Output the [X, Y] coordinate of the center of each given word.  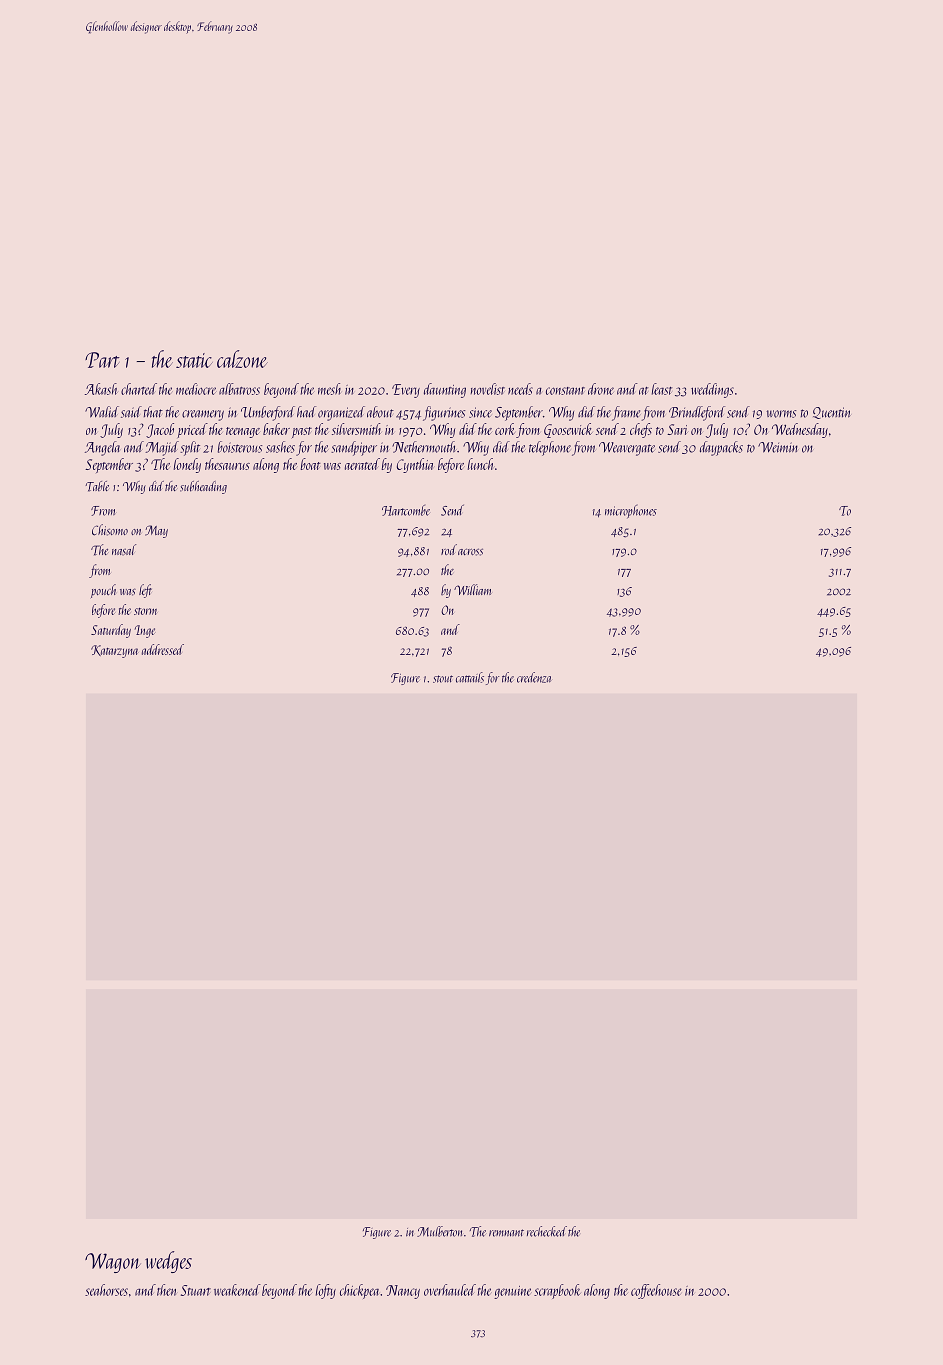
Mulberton [439, 1231]
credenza [534, 677]
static [194, 360]
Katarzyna [114, 651]
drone [601, 389]
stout [443, 679]
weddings [712, 390]
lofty [326, 1291]
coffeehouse [656, 1291]
